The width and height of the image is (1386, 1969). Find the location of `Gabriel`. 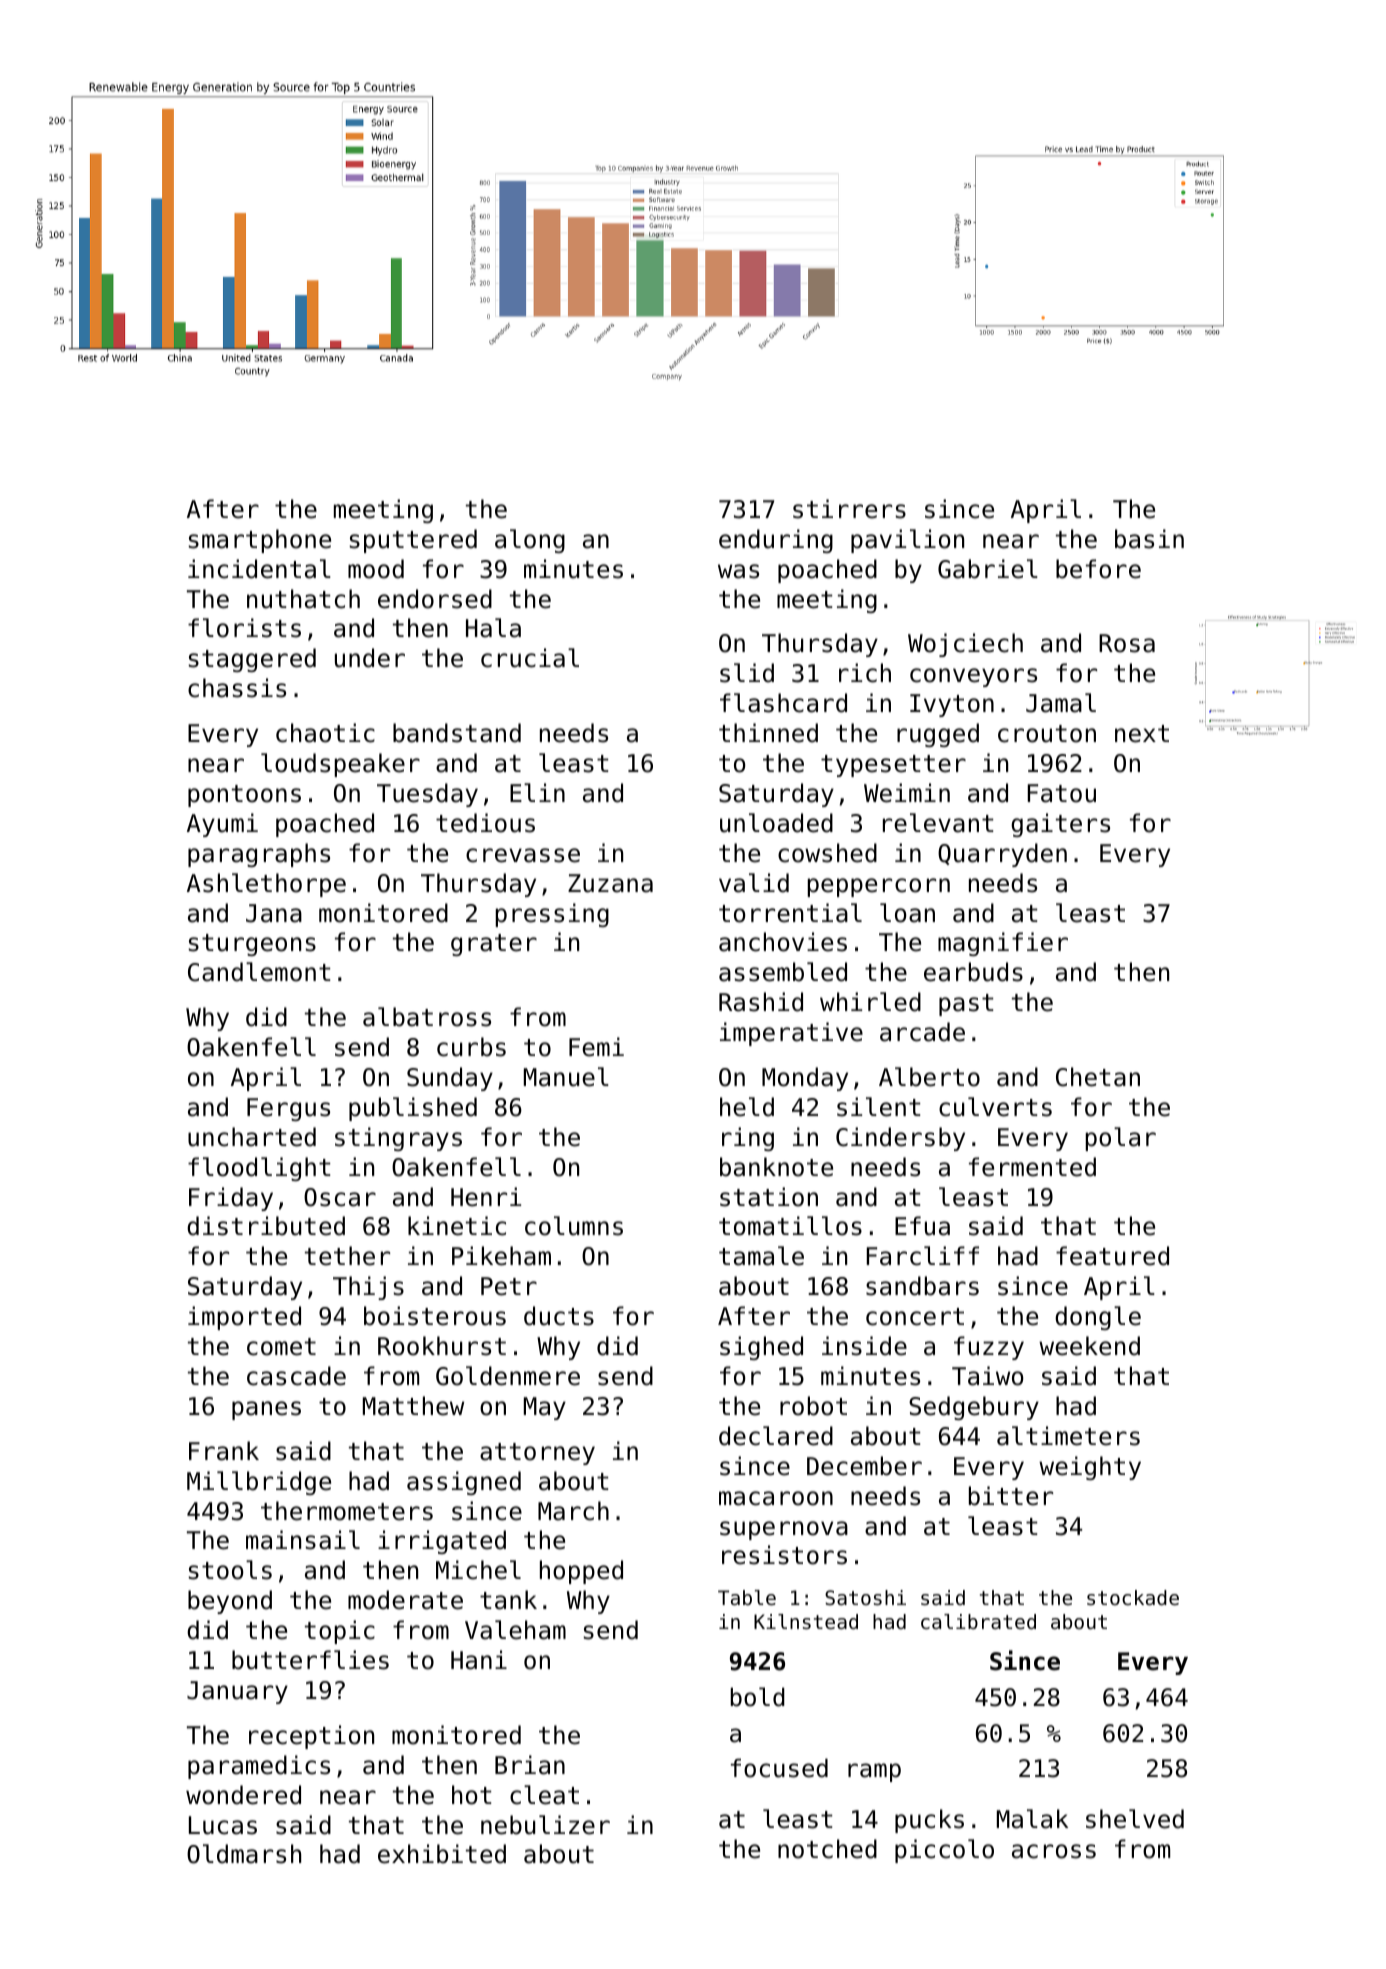

Gabriel is located at coordinates (988, 569).
